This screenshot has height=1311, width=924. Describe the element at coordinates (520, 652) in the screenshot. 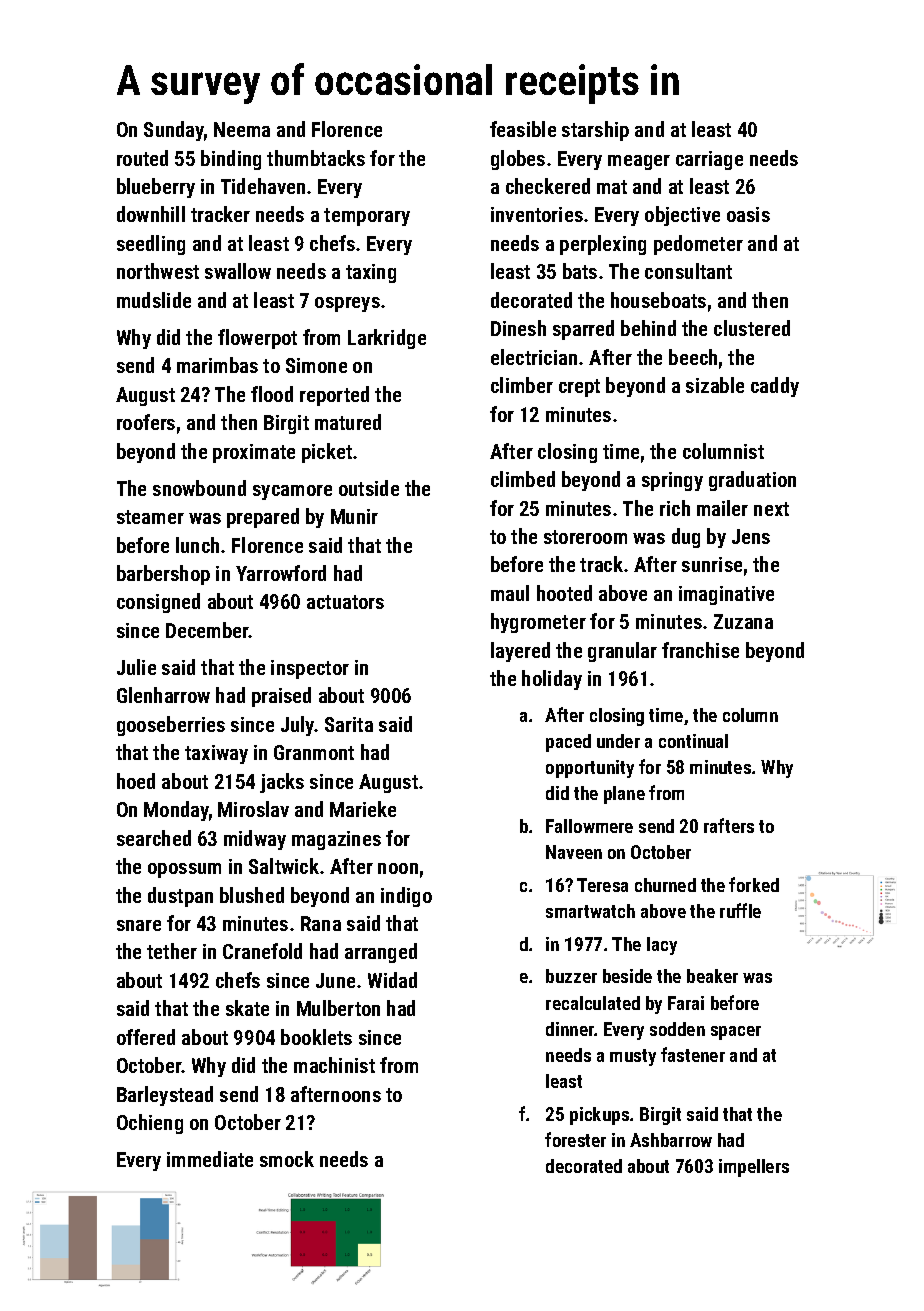

I see `layered` at that location.
